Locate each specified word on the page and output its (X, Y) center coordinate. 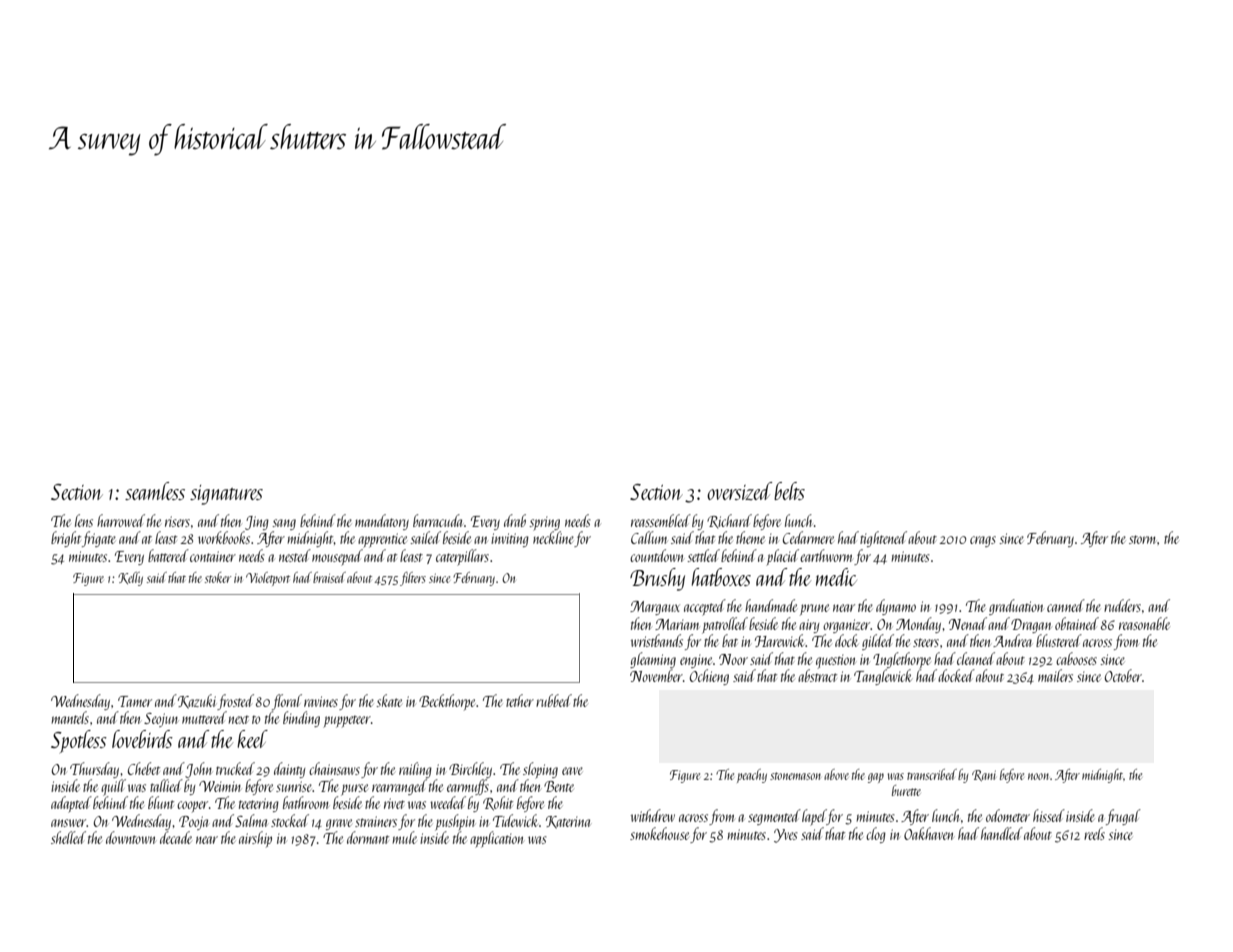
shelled (68, 837)
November (656, 675)
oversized (739, 491)
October (1123, 675)
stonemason (795, 776)
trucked (235, 768)
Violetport (268, 579)
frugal (1123, 817)
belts (789, 491)
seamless (155, 491)
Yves (786, 836)
